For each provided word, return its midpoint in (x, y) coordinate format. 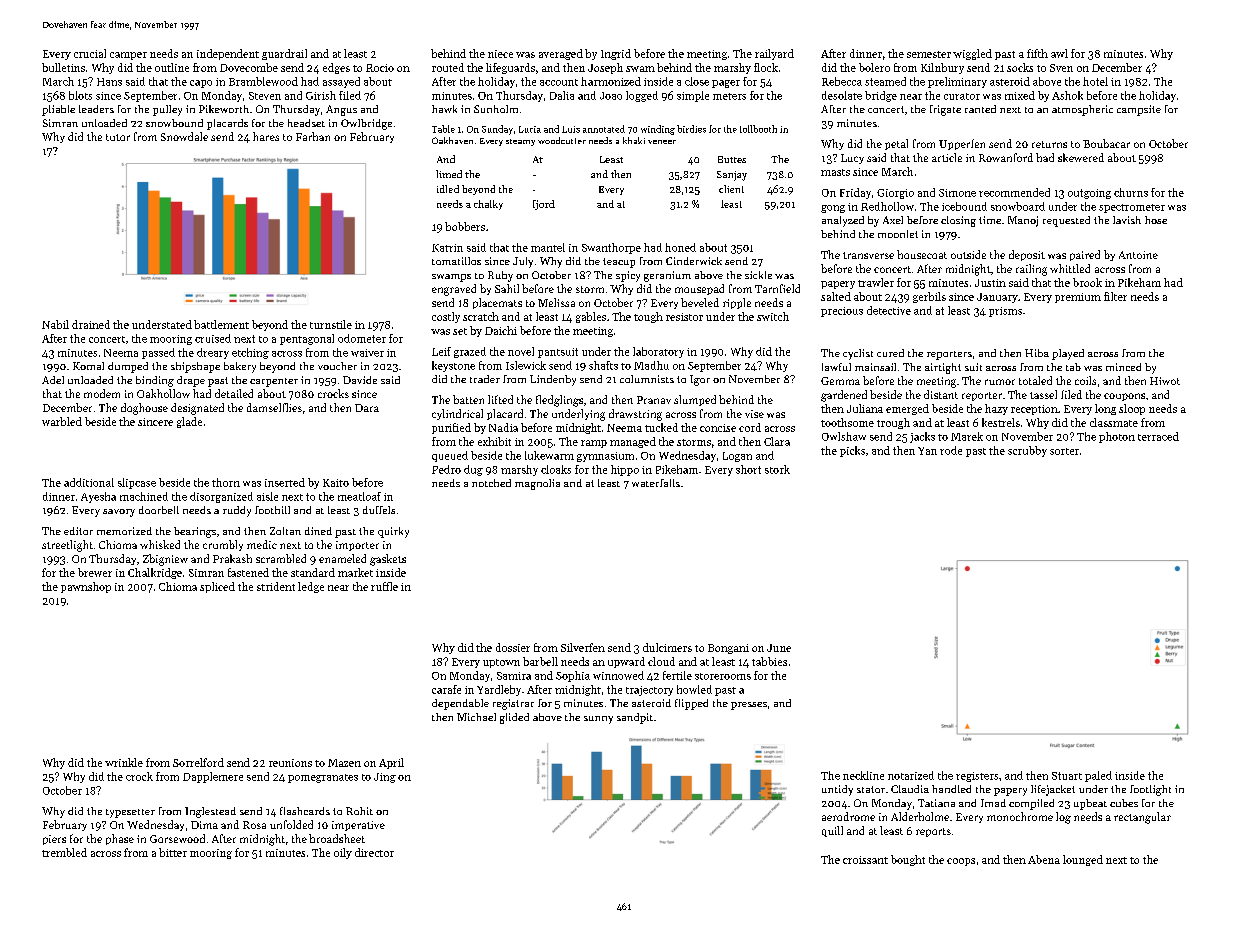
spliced (217, 587)
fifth (1037, 53)
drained (91, 324)
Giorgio (895, 194)
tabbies (769, 661)
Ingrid (616, 54)
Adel (53, 380)
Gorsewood (177, 838)
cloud (661, 661)
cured (890, 353)
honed (680, 247)
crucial (90, 53)
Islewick (526, 365)
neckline (863, 775)
